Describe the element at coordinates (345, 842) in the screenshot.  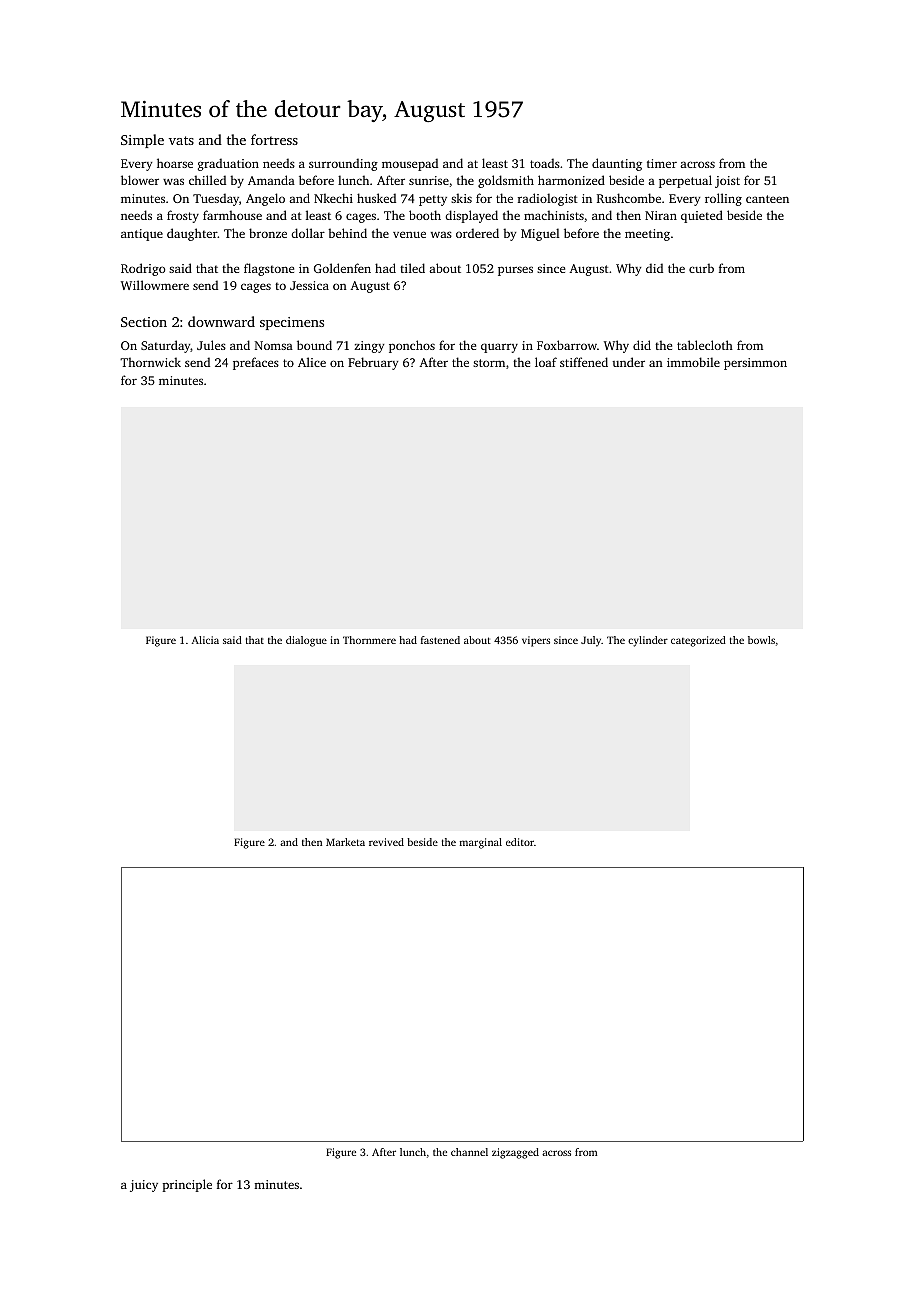
I see `Marketa` at that location.
